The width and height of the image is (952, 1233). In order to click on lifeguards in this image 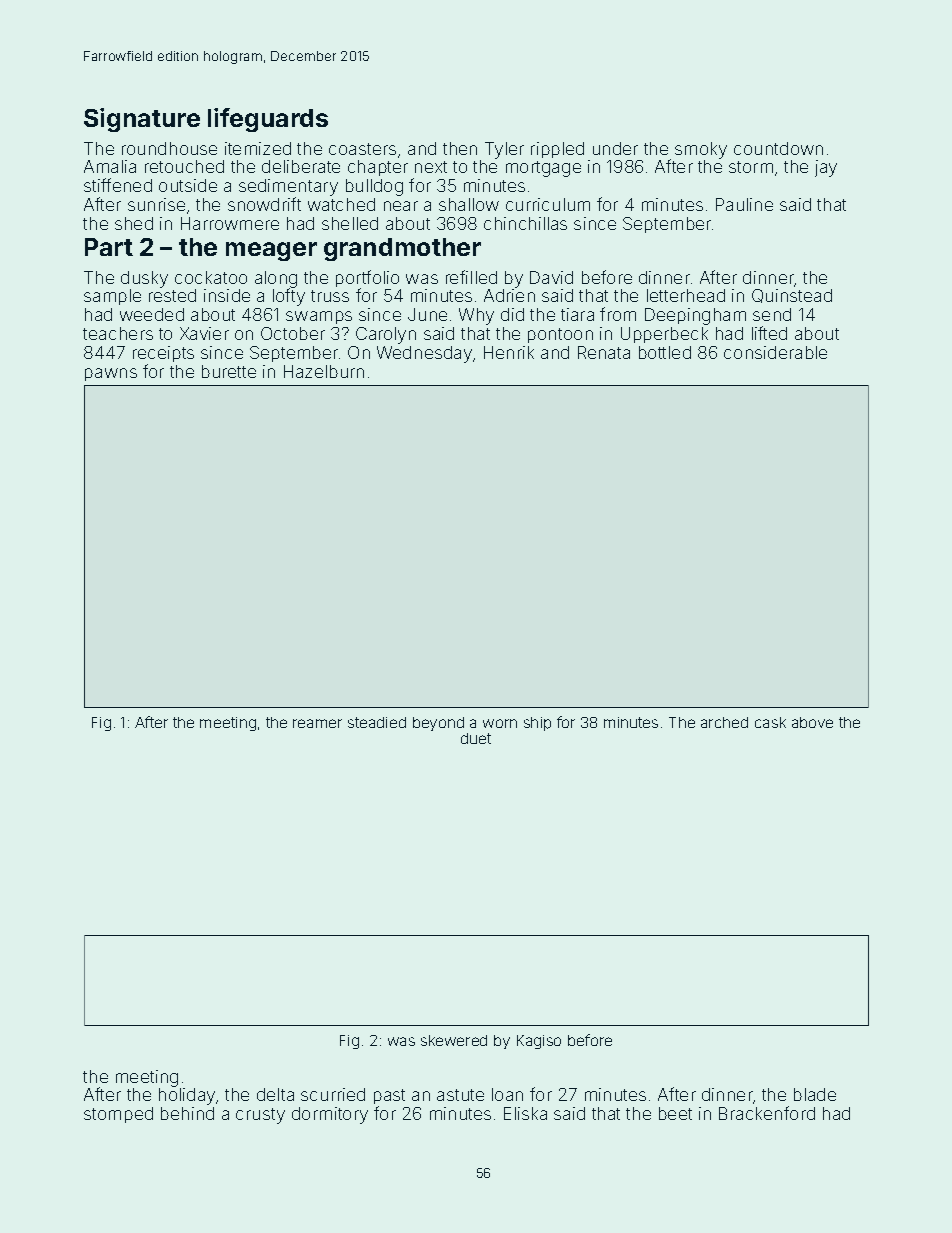, I will do `click(268, 120)`.
